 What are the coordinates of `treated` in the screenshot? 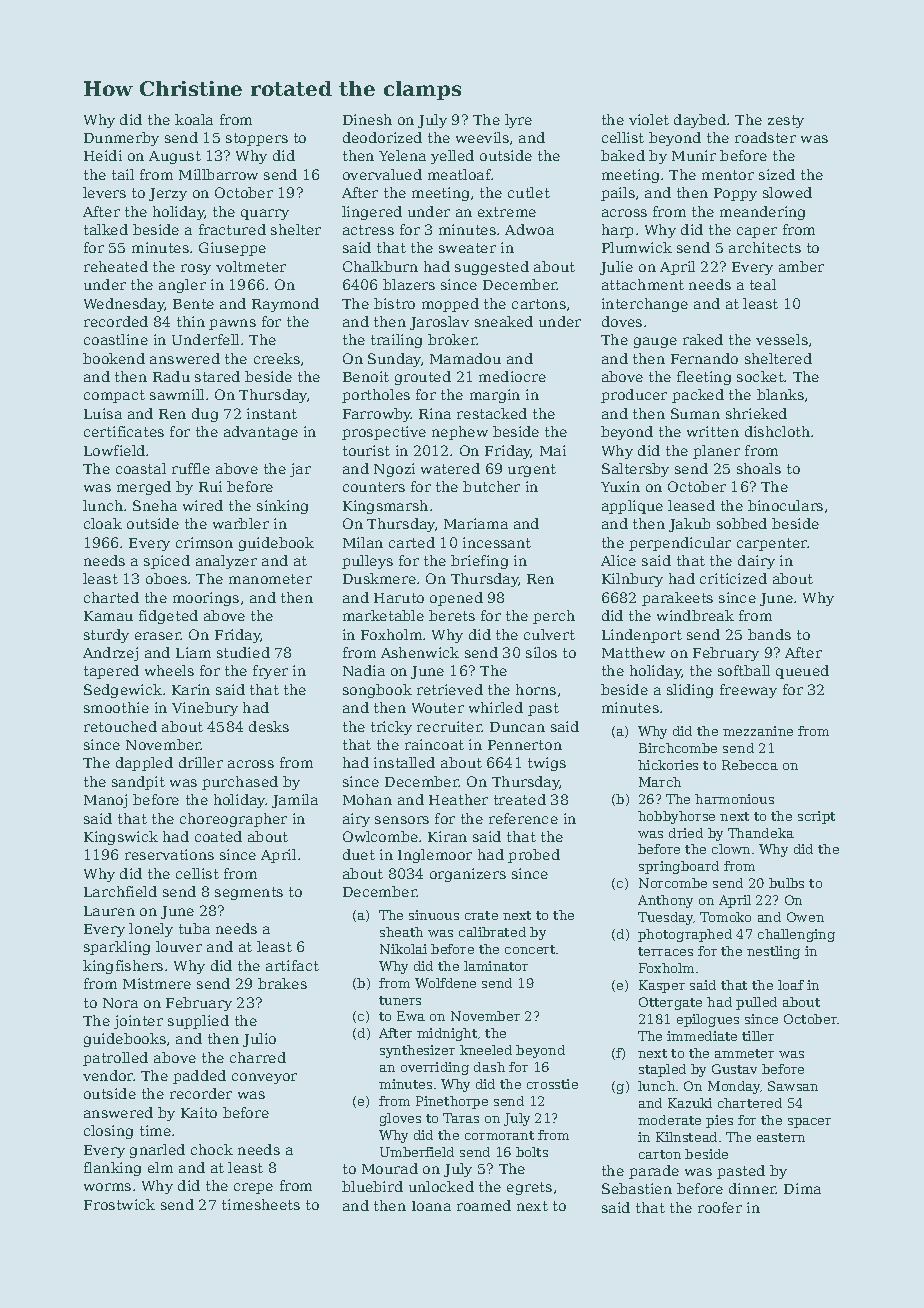 It's located at (520, 799).
